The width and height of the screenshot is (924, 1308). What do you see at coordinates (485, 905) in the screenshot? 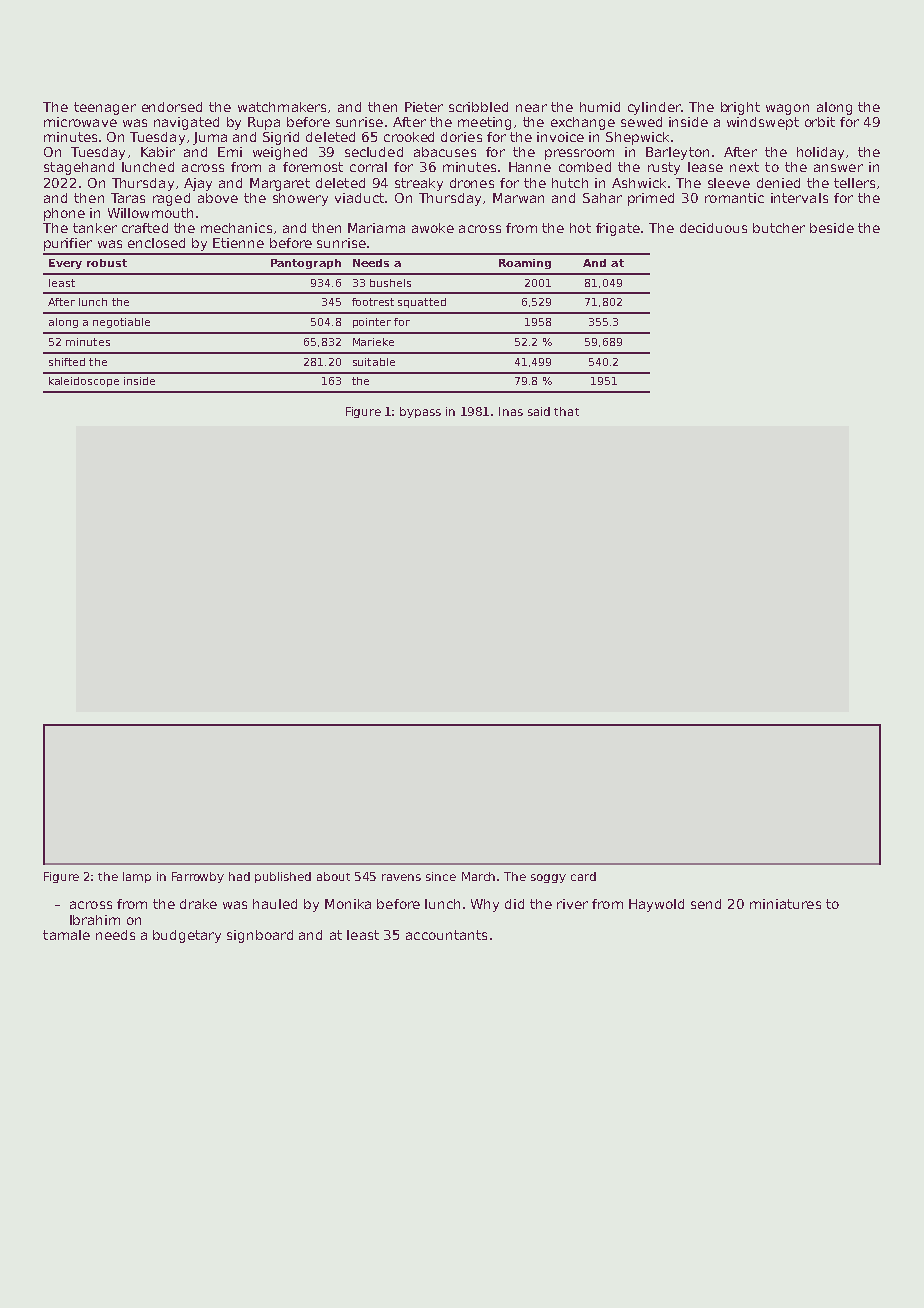
I see `Why` at bounding box center [485, 905].
